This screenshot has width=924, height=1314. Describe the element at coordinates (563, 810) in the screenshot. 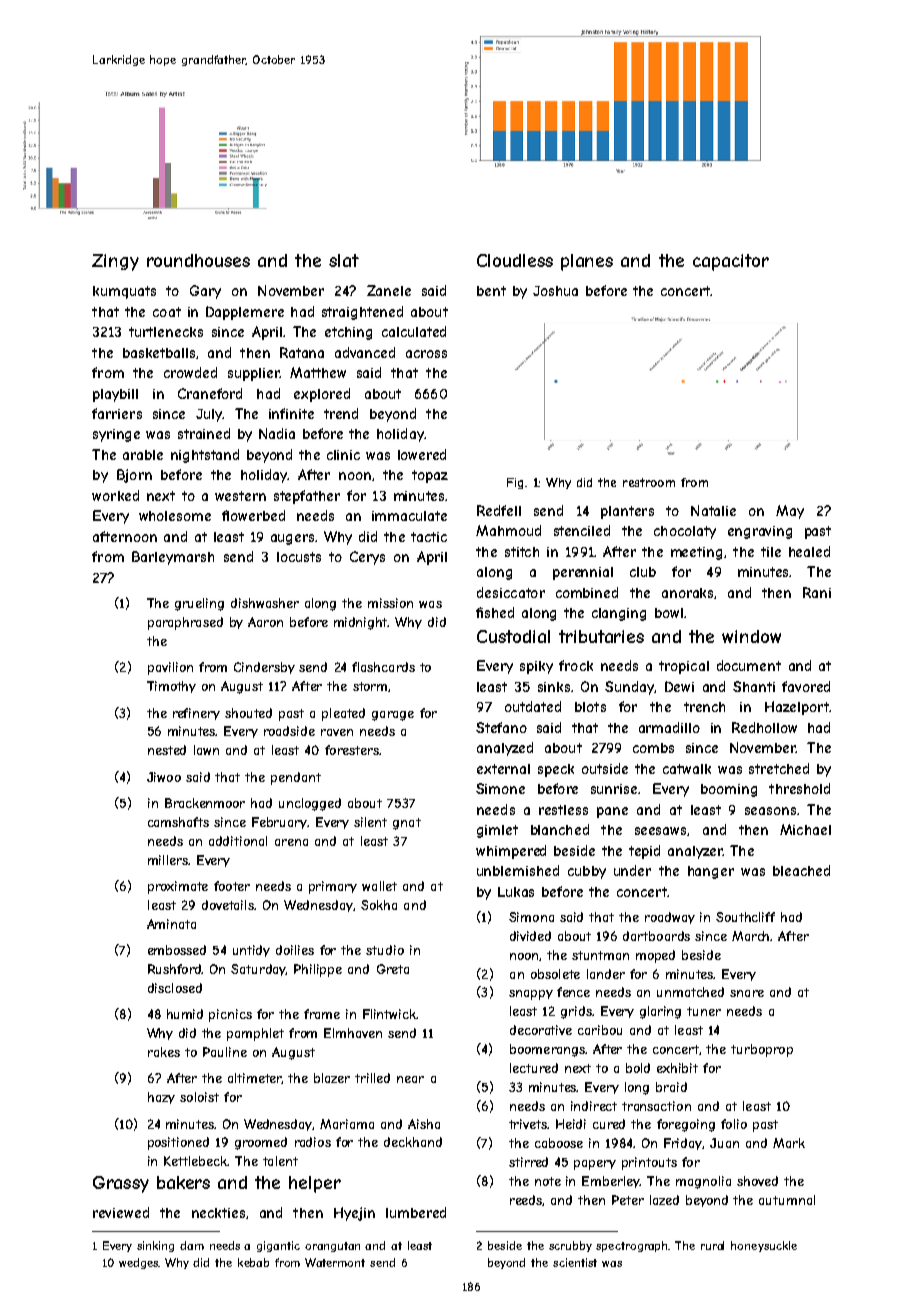

I see `restless` at that location.
